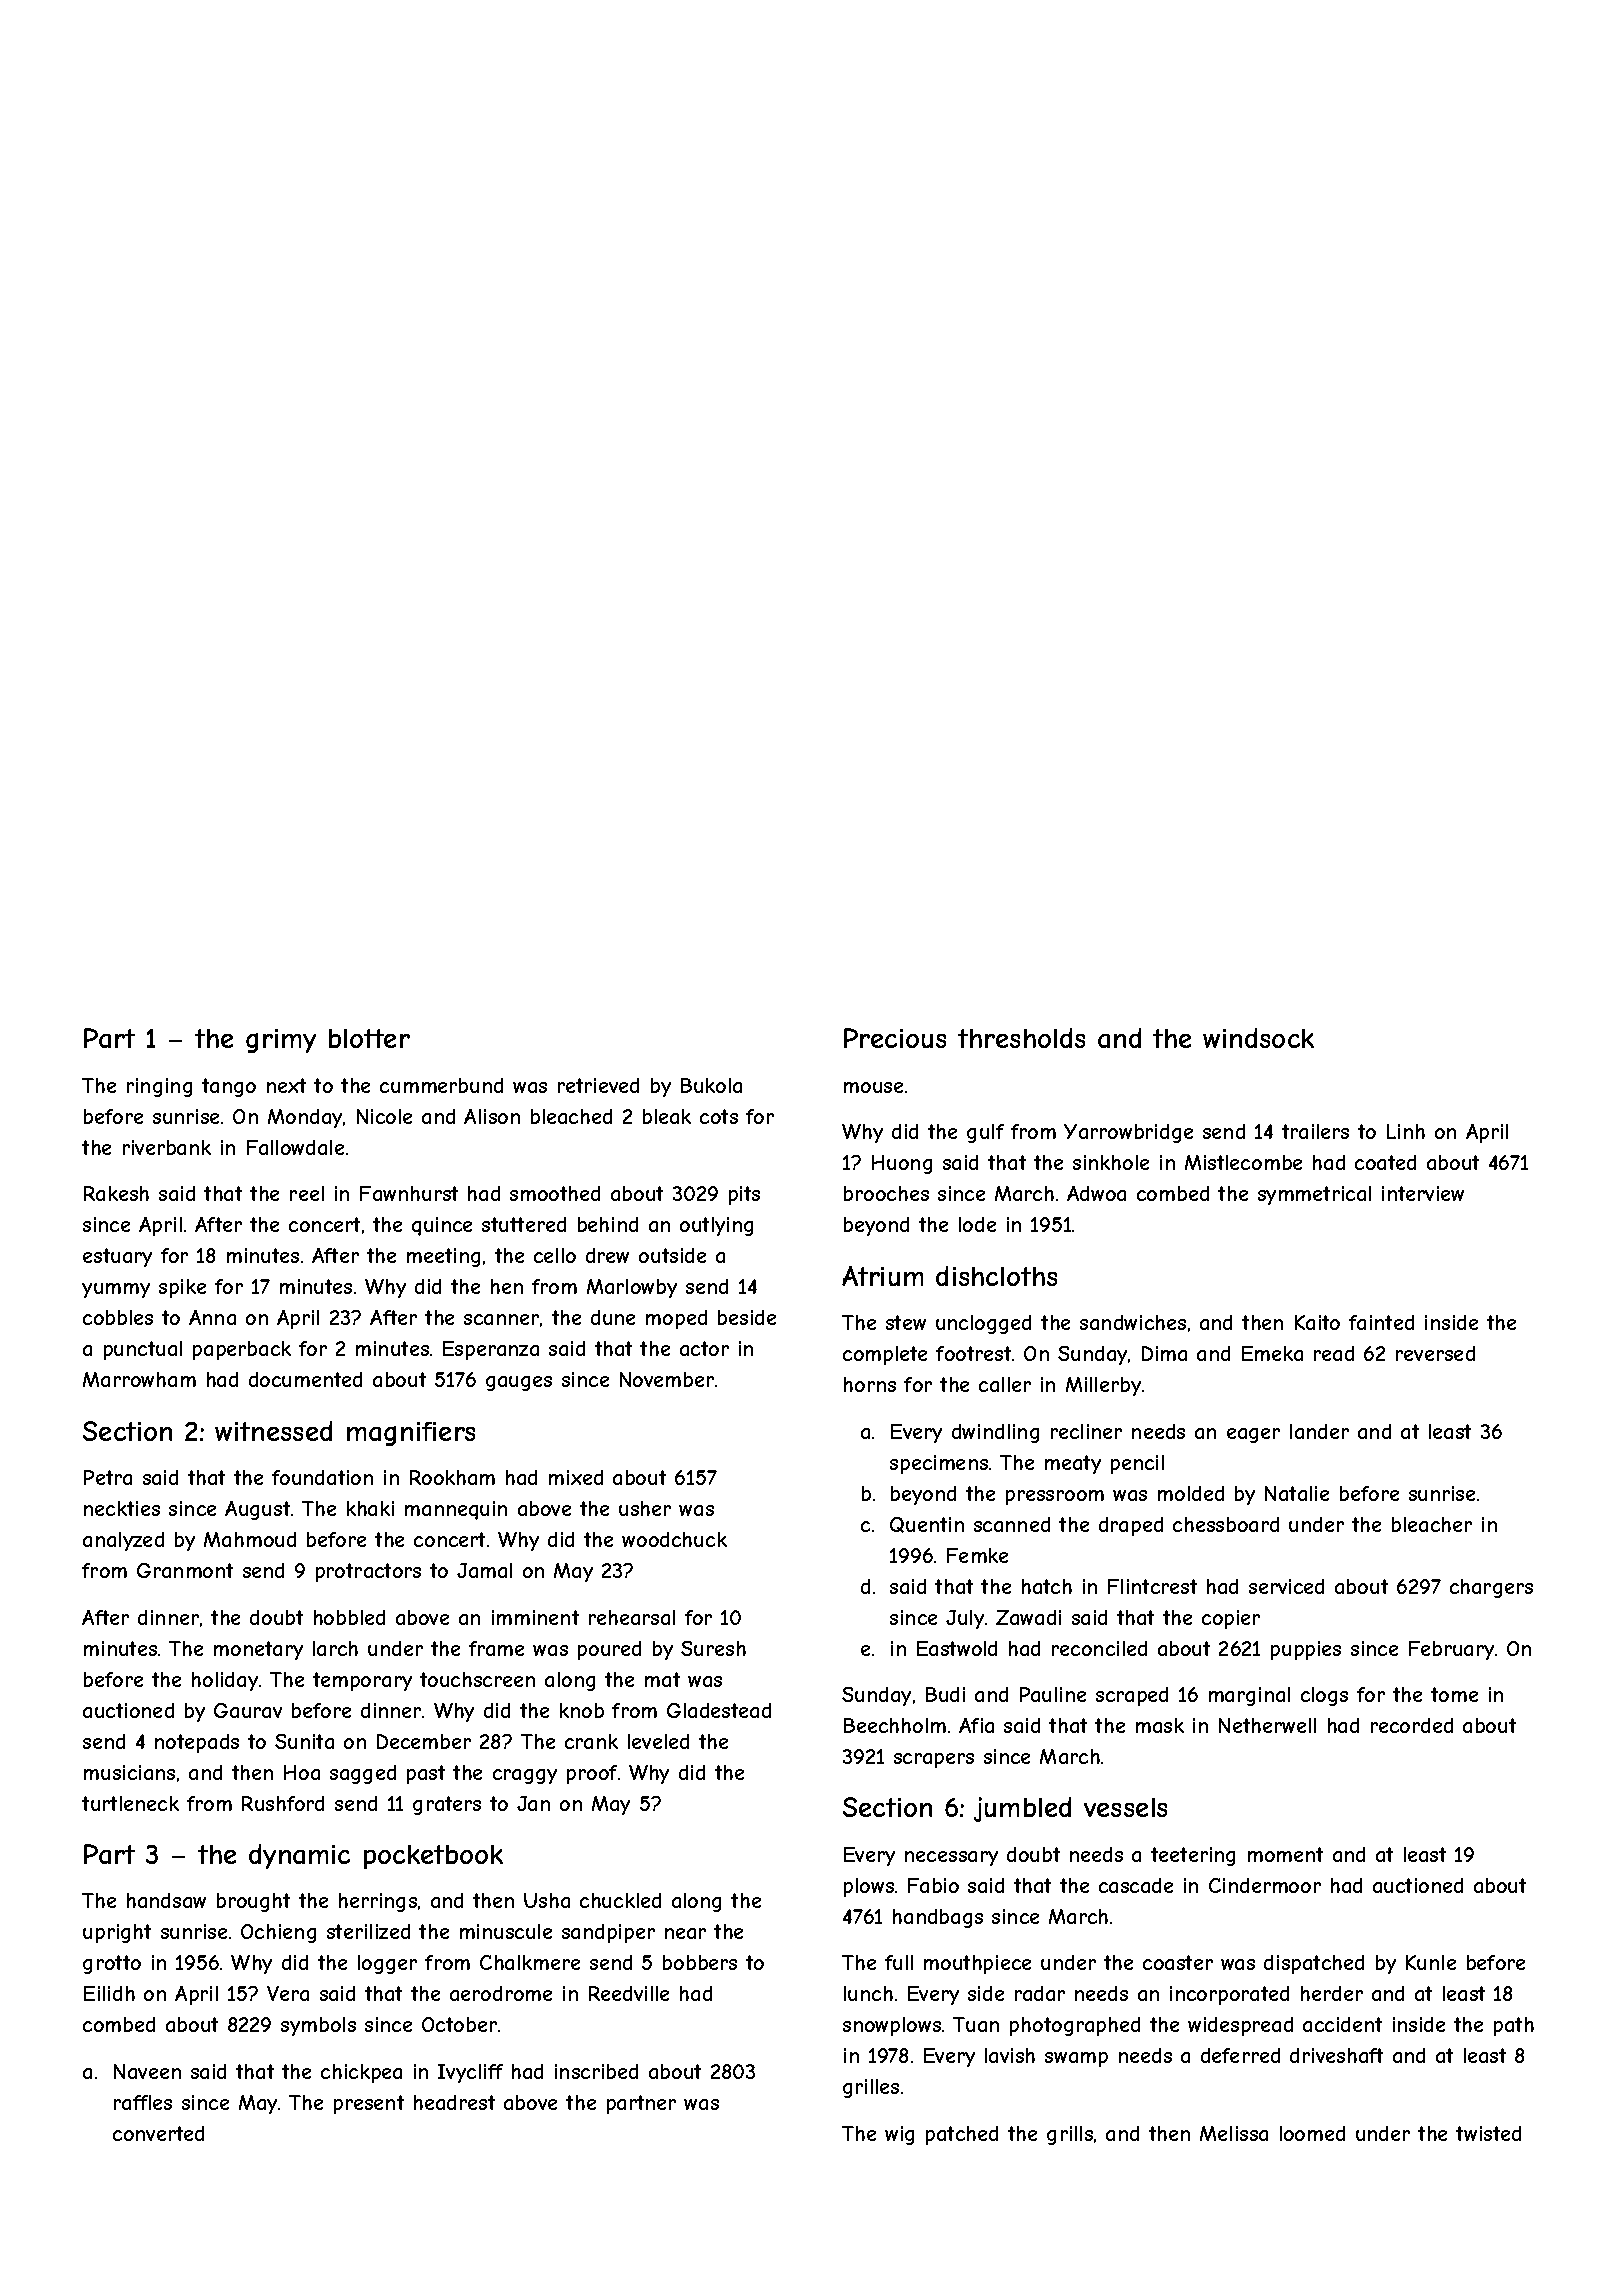 This screenshot has width=1620, height=2292. I want to click on inscribed, so click(596, 2071).
